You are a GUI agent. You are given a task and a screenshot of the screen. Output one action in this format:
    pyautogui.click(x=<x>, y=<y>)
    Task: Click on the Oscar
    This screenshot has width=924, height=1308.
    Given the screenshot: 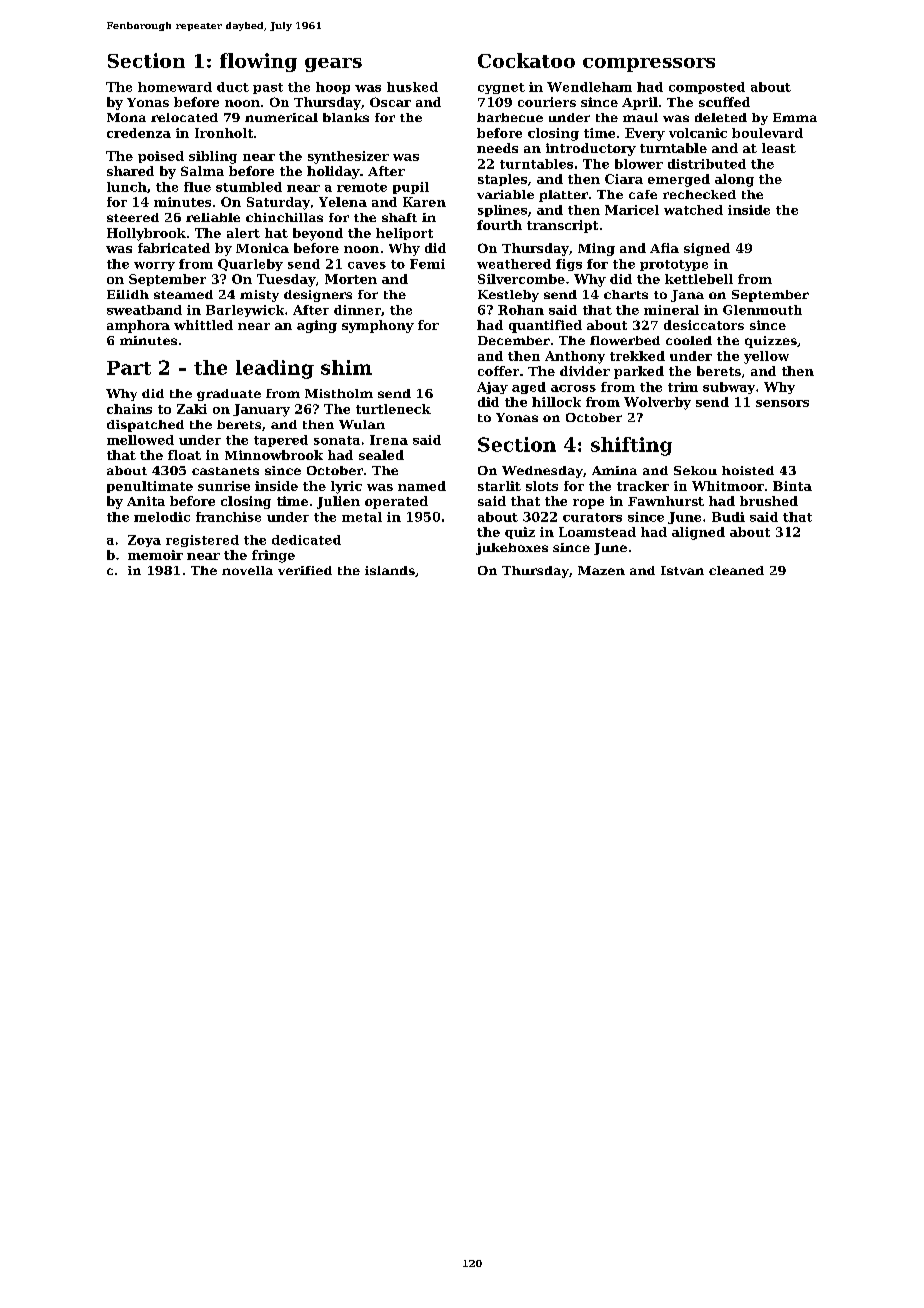 What is the action you would take?
    pyautogui.click(x=390, y=102)
